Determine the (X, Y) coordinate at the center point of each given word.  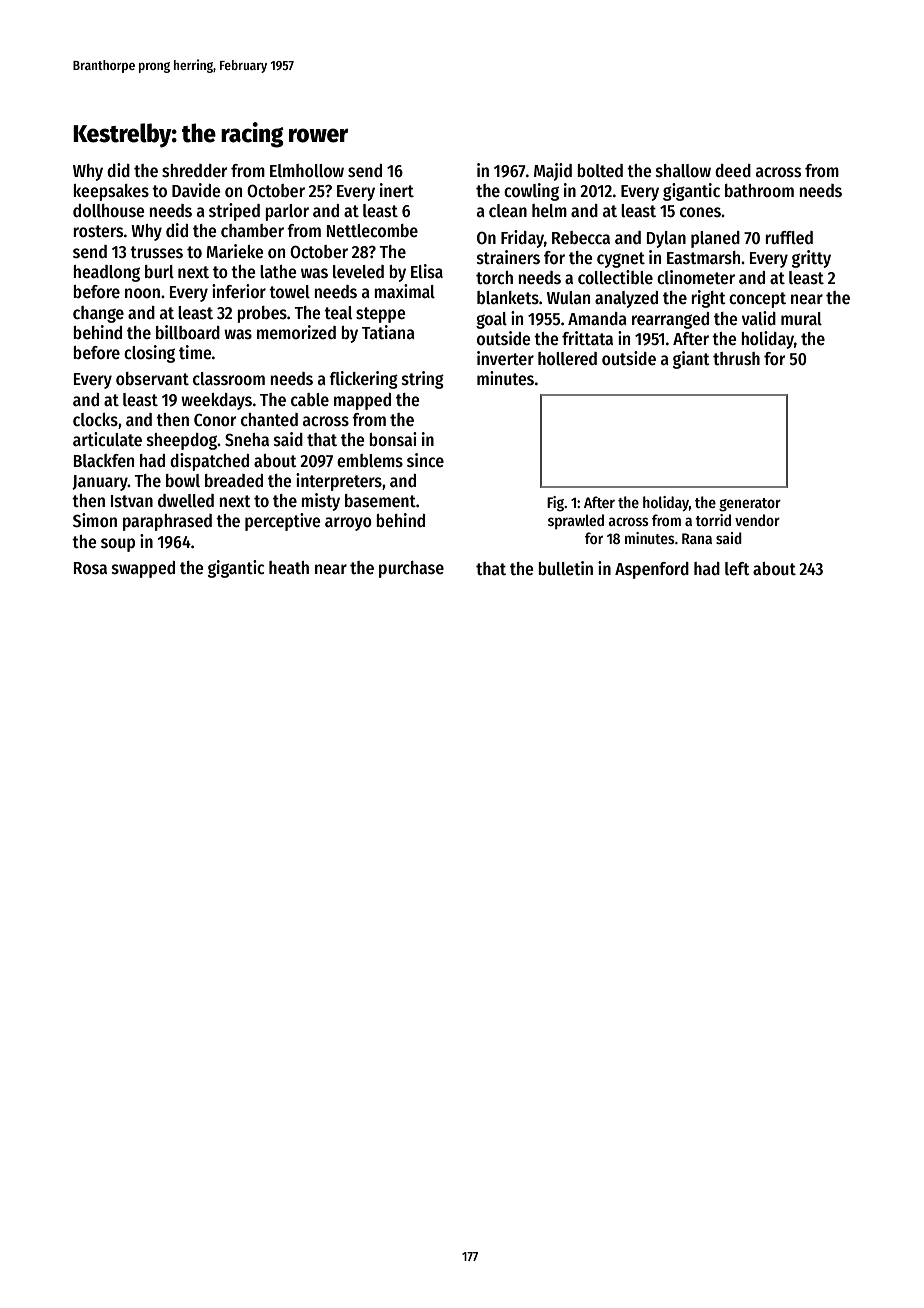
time (195, 352)
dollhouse (108, 211)
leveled (358, 272)
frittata (587, 338)
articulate (107, 439)
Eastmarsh (703, 258)
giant (691, 360)
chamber (252, 231)
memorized (296, 332)
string (423, 380)
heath (289, 568)
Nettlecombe (372, 231)
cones (700, 212)
